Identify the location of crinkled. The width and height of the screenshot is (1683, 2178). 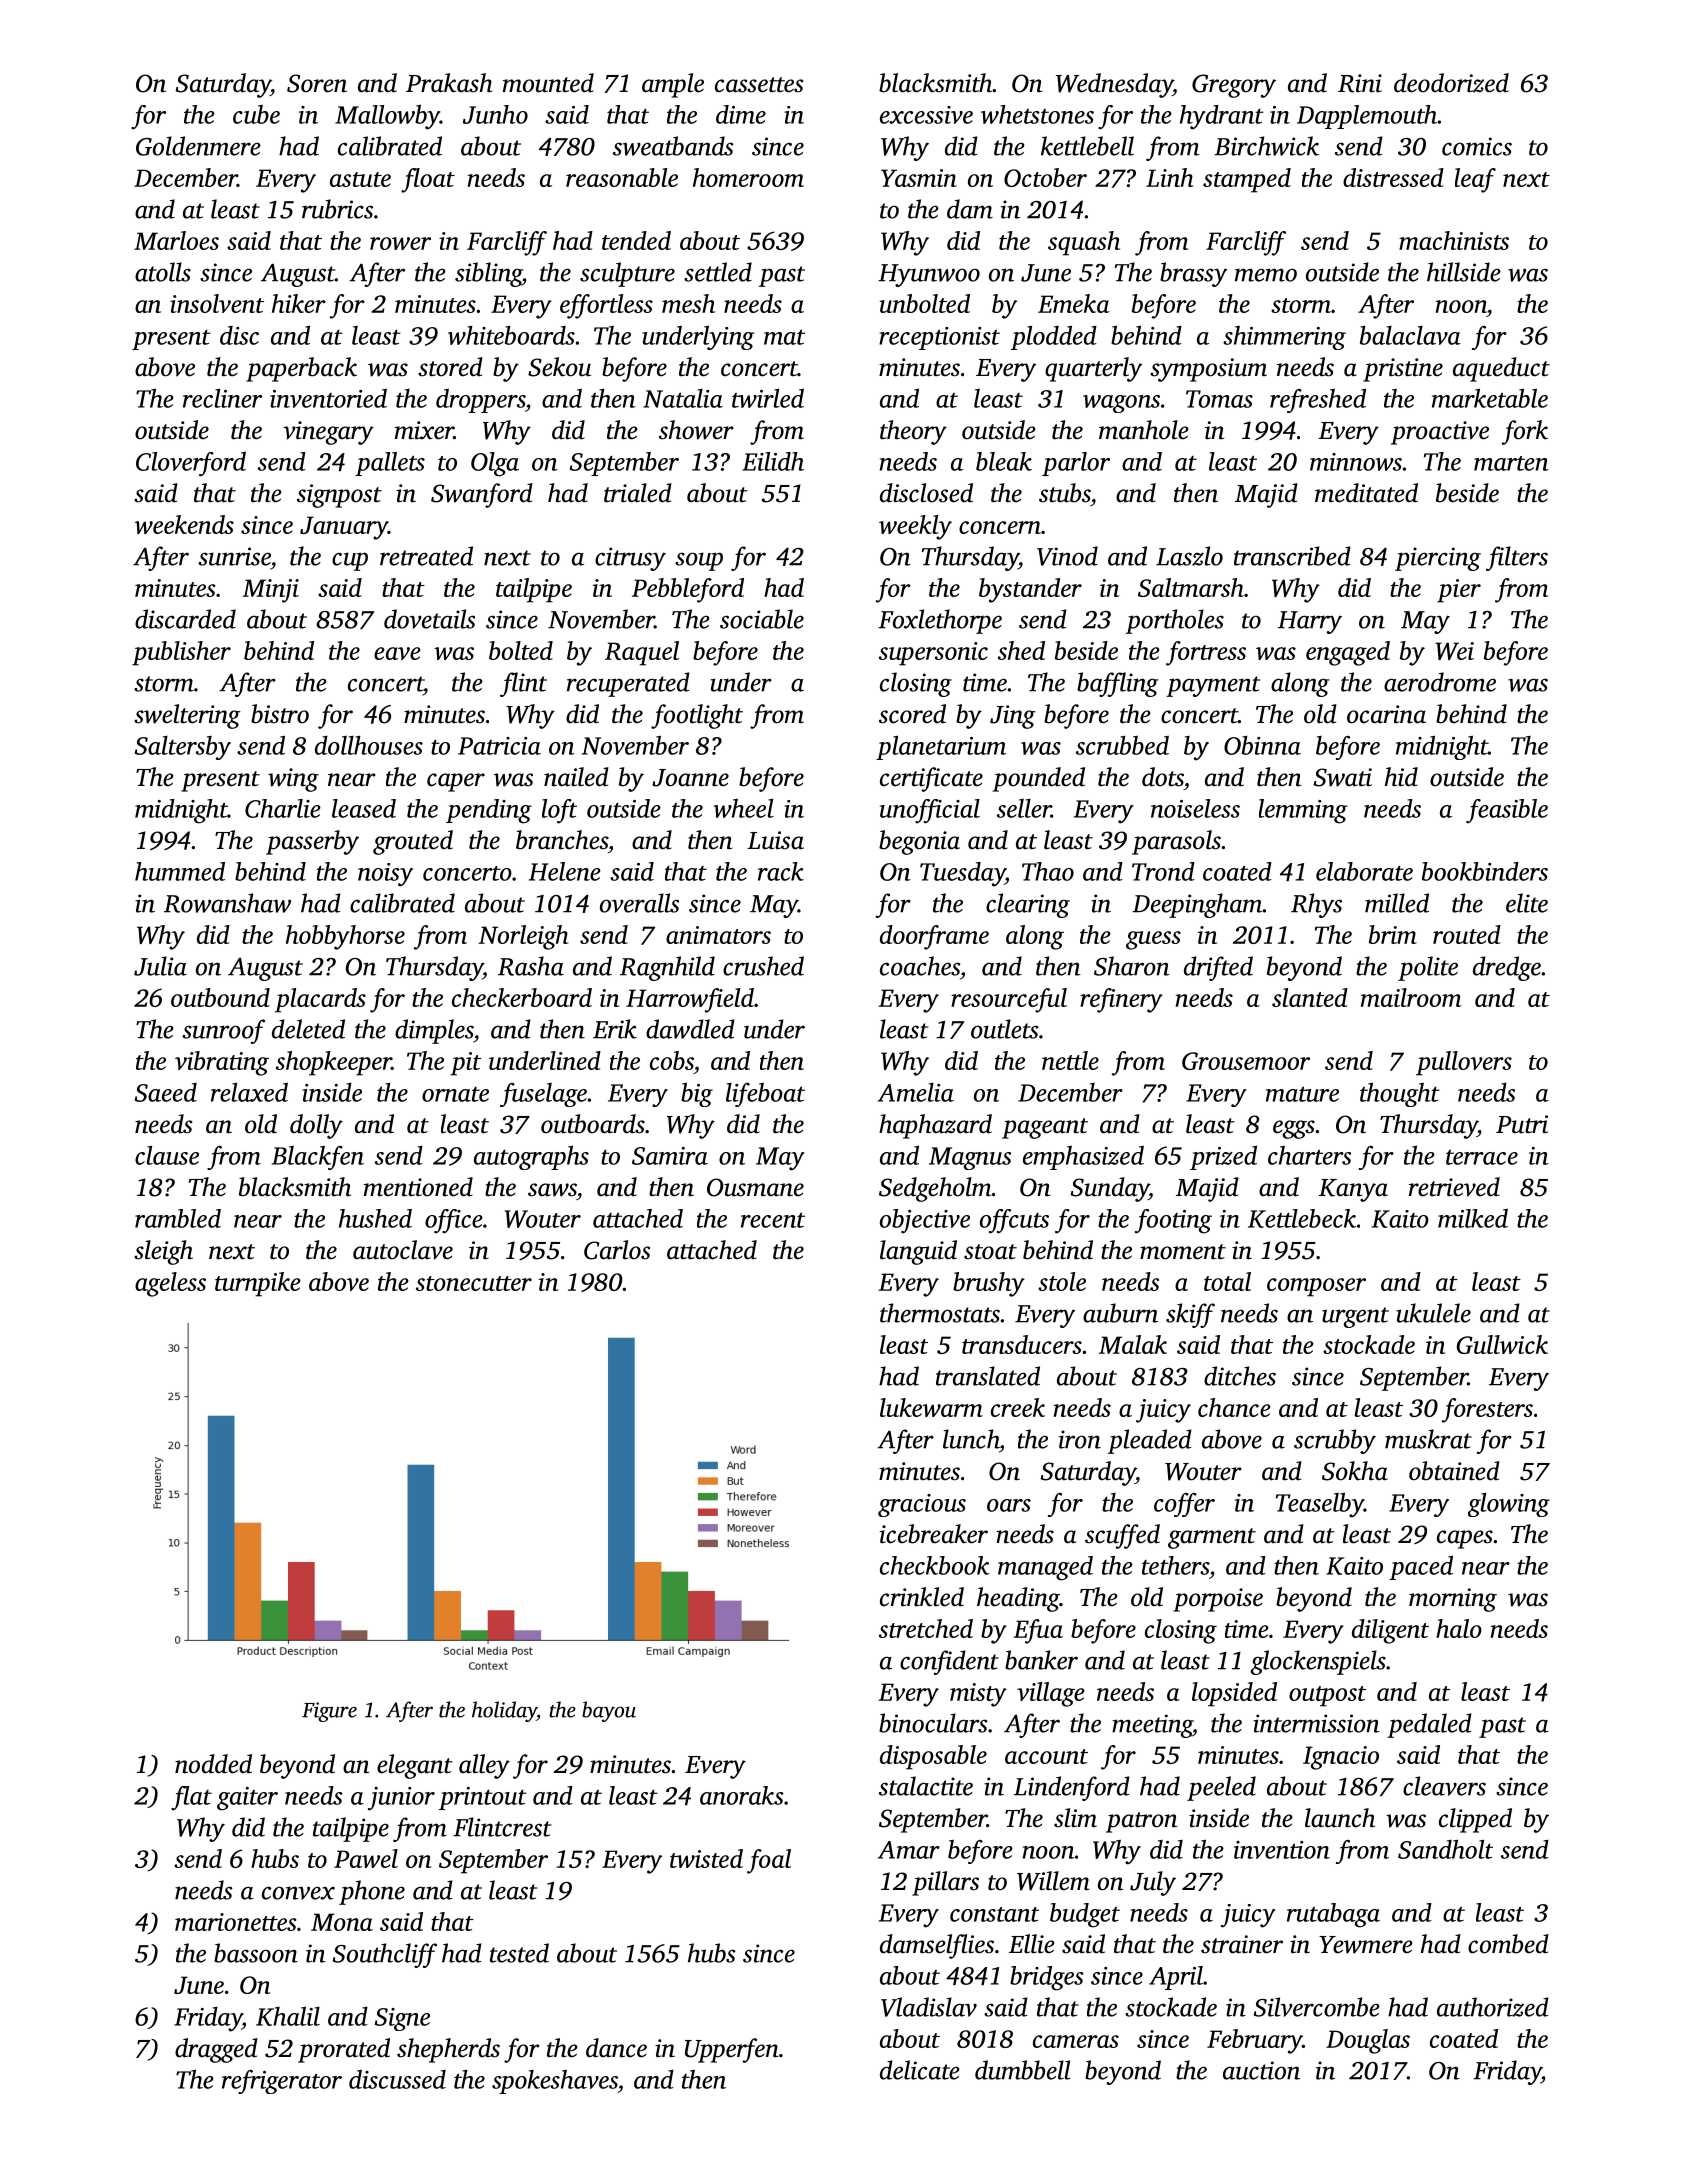
(922, 1597).
